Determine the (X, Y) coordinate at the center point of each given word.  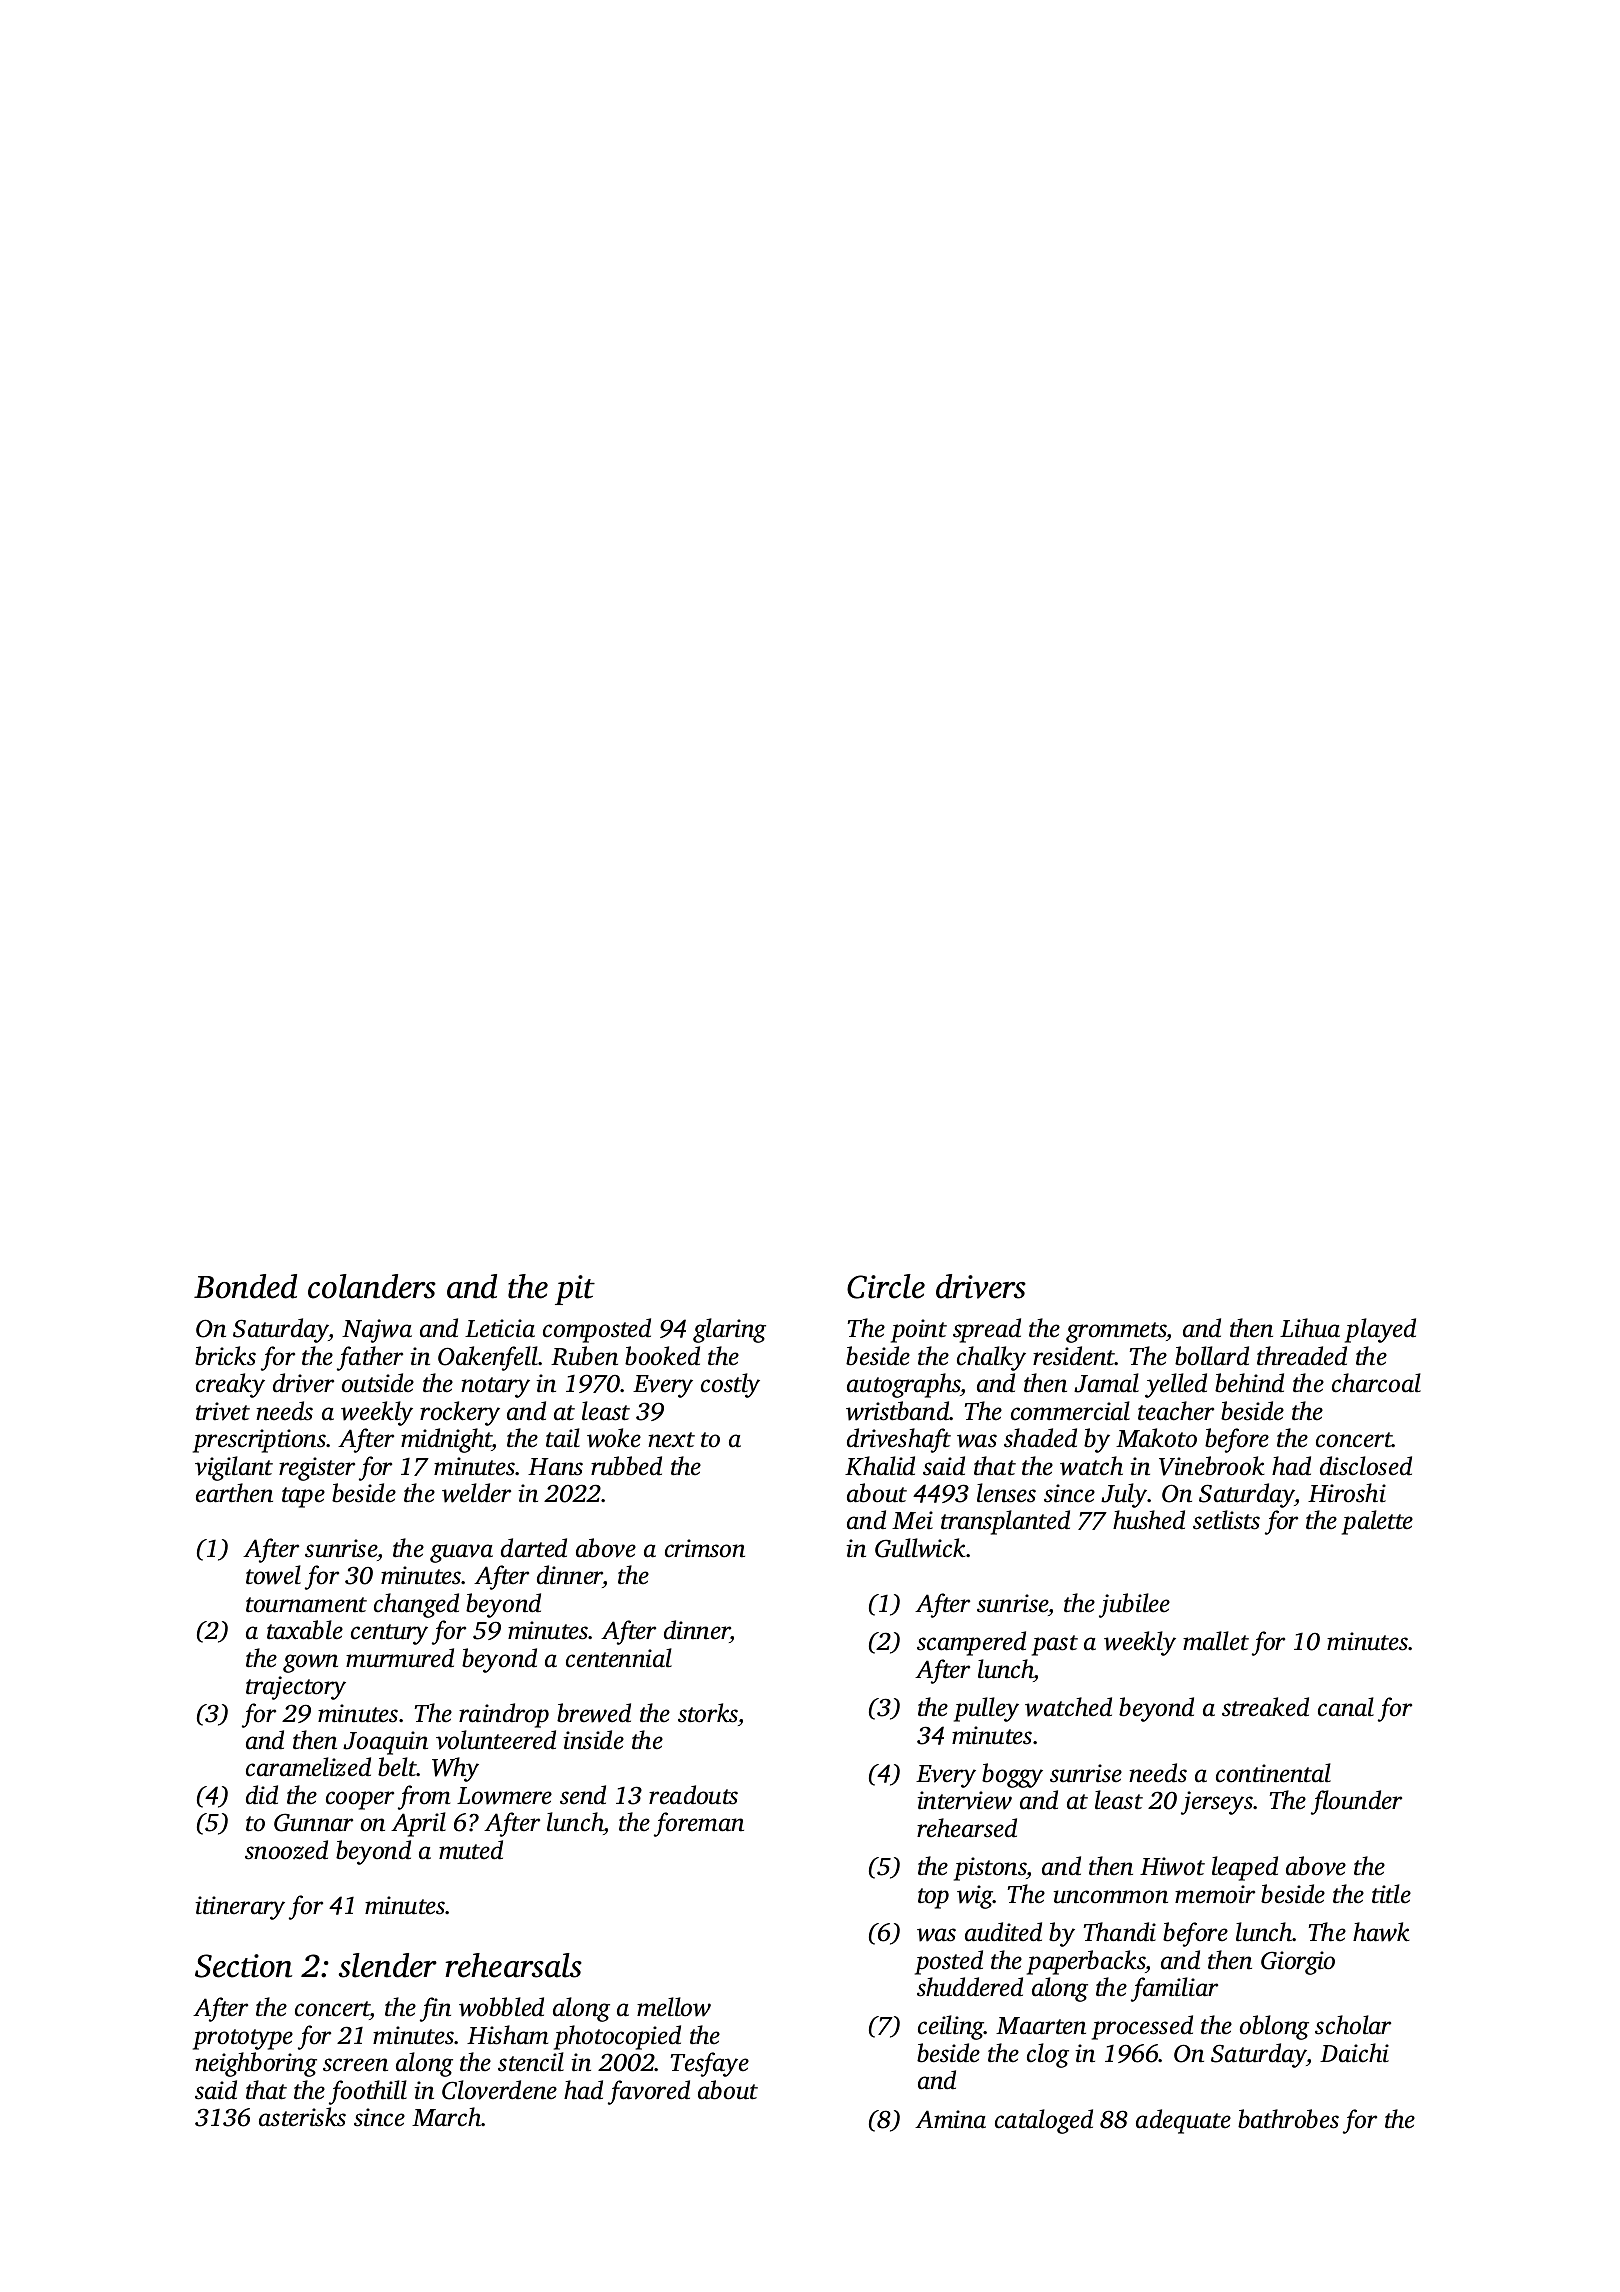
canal (1346, 1707)
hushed (1149, 1520)
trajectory (296, 1688)
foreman (699, 1824)
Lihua (1310, 1328)
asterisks (302, 2117)
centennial (619, 1658)
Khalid (880, 1466)
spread (987, 1330)
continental (1273, 1773)
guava (461, 1553)
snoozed (286, 1850)
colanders (372, 1286)
